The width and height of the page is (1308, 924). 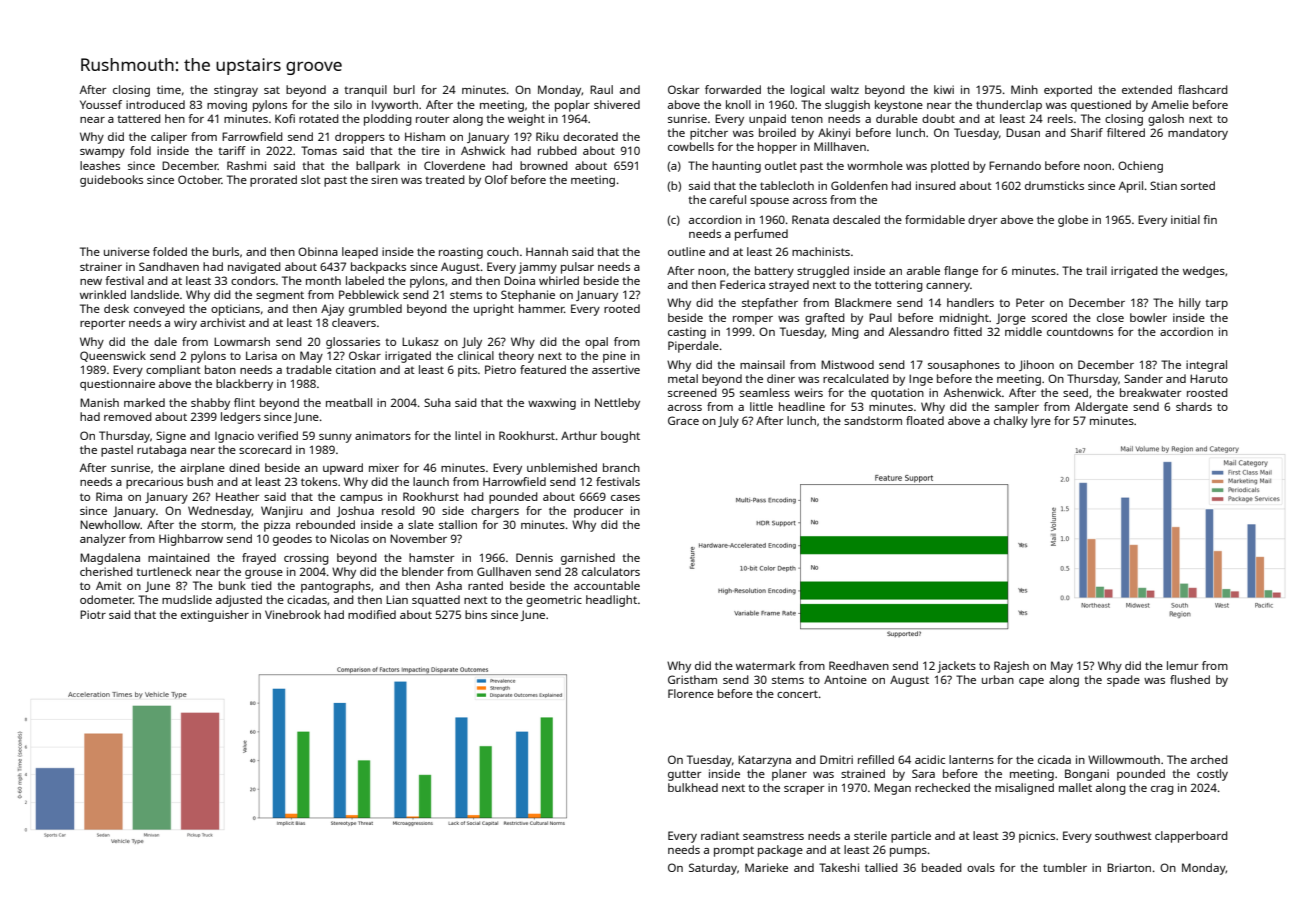 What do you see at coordinates (169, 138) in the page?
I see `caliper` at bounding box center [169, 138].
